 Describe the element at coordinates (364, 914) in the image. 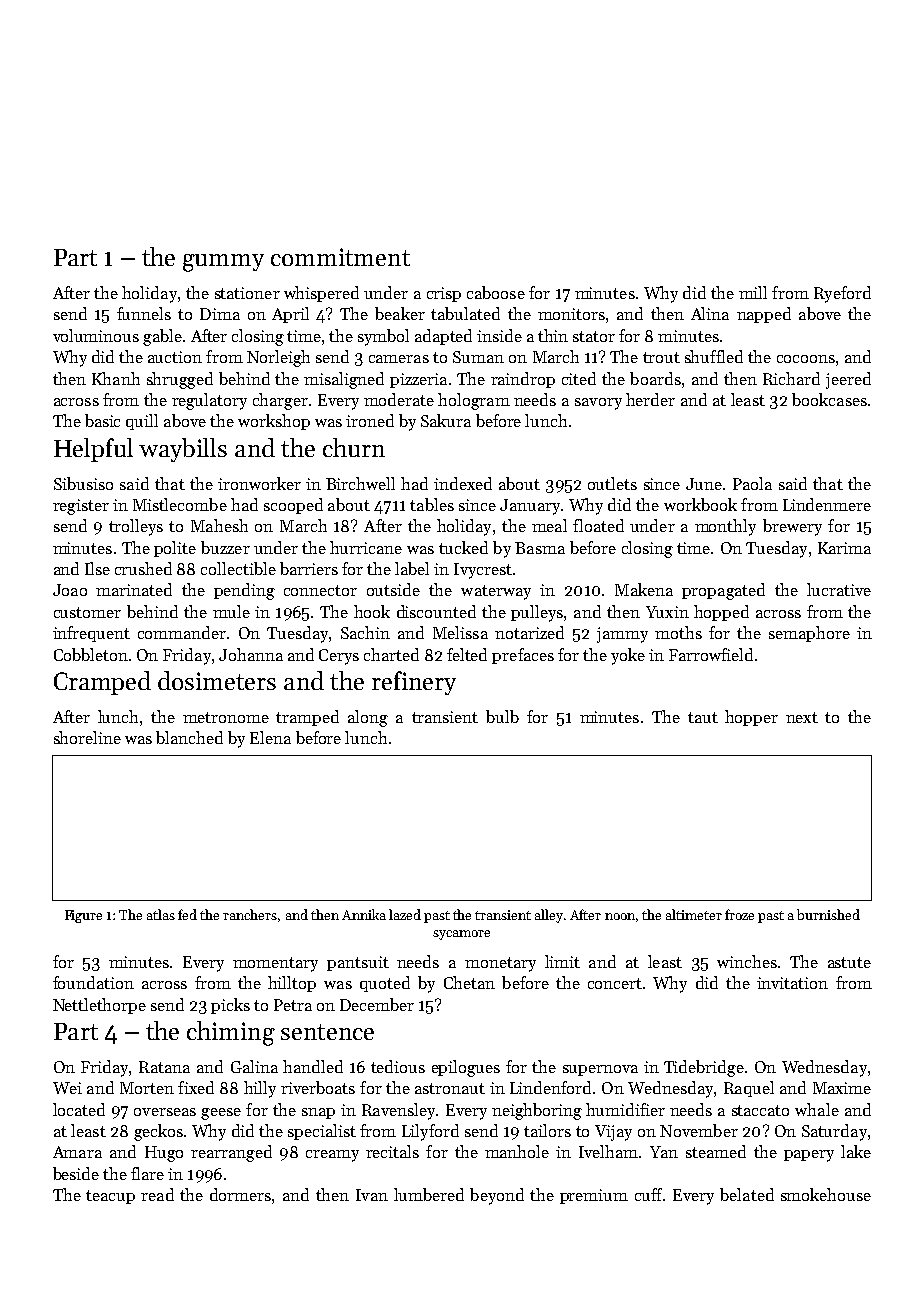

I see `Annika` at that location.
